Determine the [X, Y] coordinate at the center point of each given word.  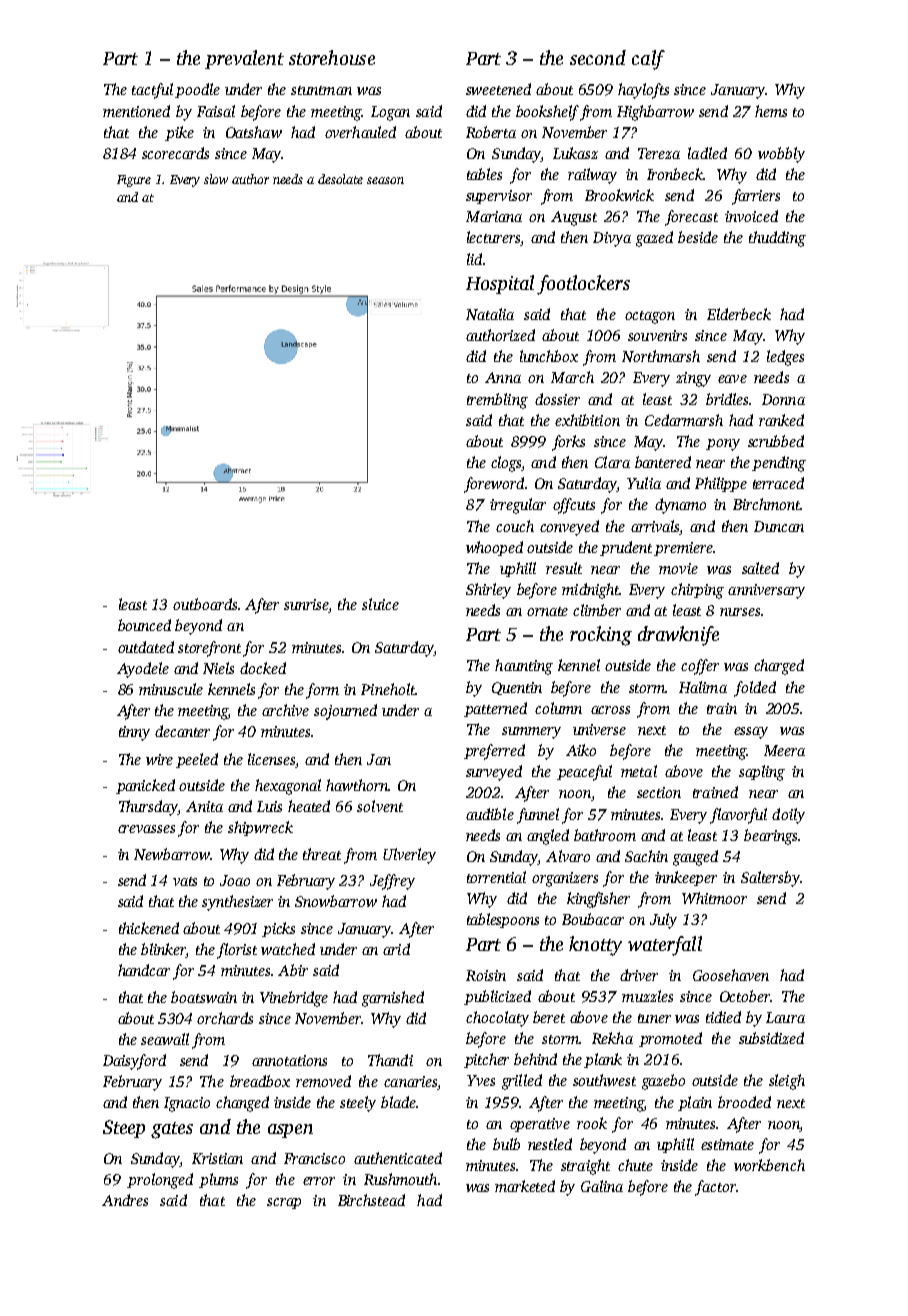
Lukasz [575, 153]
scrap [284, 1203]
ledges [785, 358]
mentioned [136, 111]
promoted [670, 1039]
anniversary [766, 591]
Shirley [488, 591]
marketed [525, 1186]
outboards [205, 604]
